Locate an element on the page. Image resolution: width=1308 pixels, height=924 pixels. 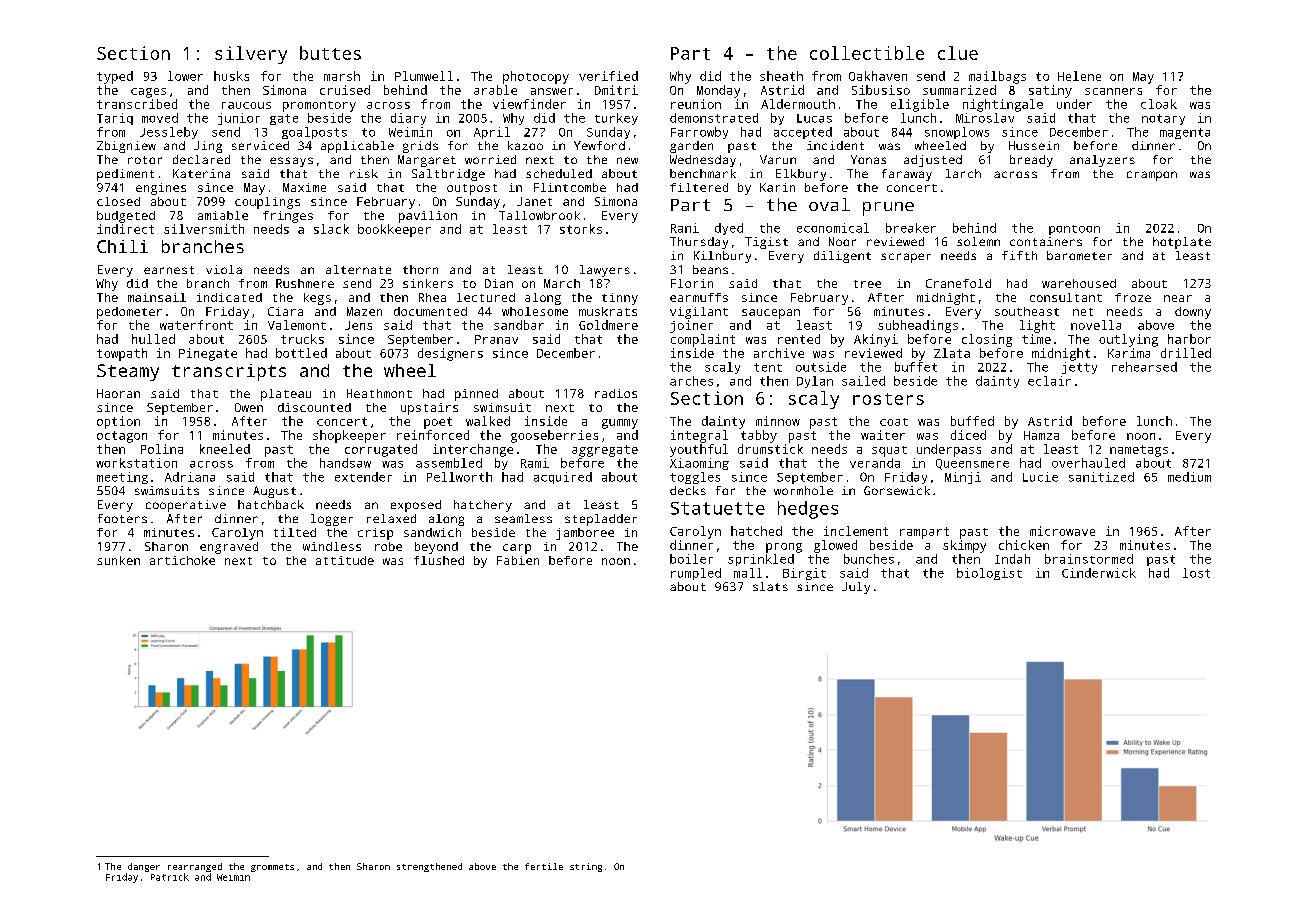
Patrick is located at coordinates (170, 877).
